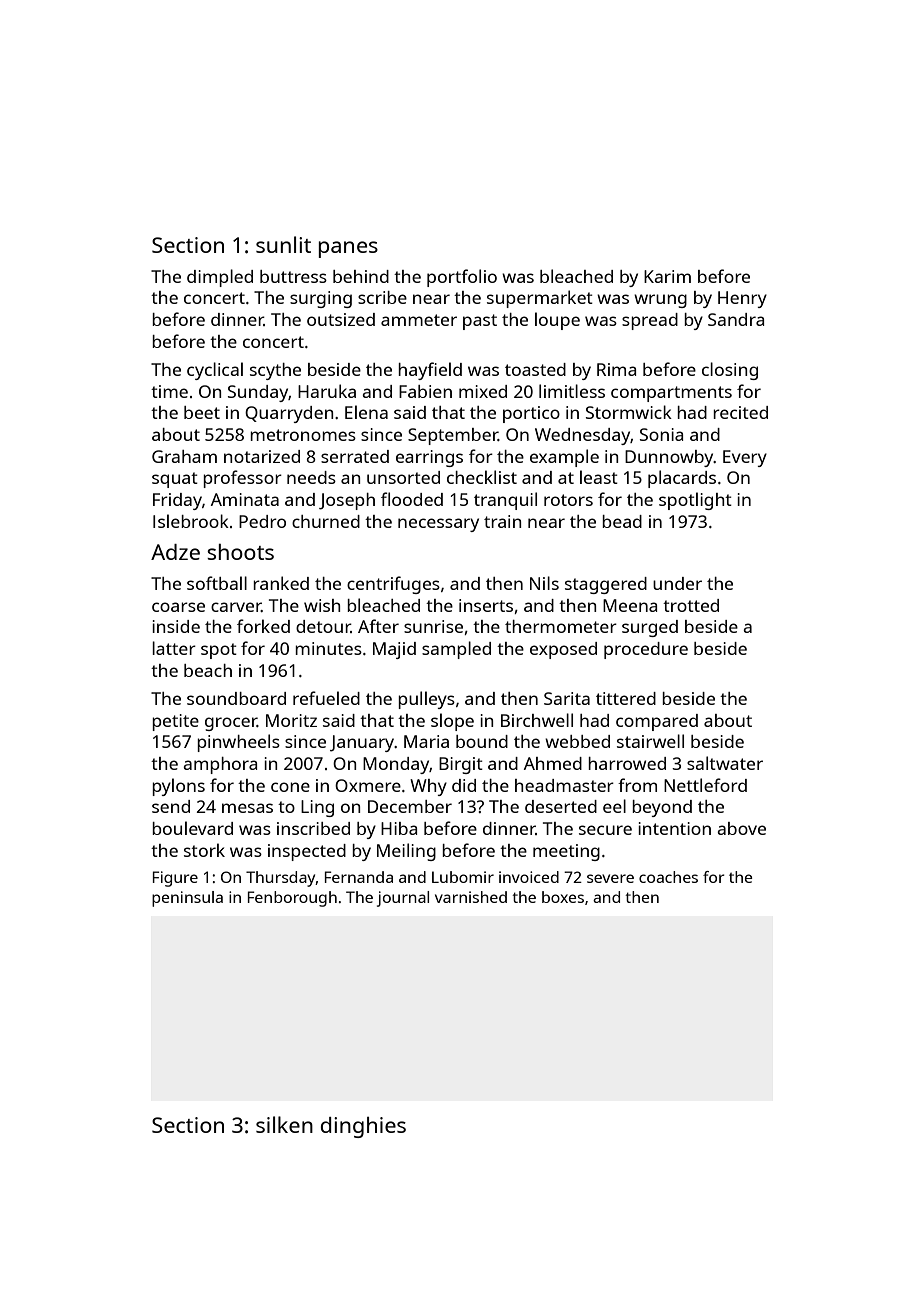 This screenshot has width=924, height=1311. What do you see at coordinates (616, 369) in the screenshot?
I see `Rima` at bounding box center [616, 369].
